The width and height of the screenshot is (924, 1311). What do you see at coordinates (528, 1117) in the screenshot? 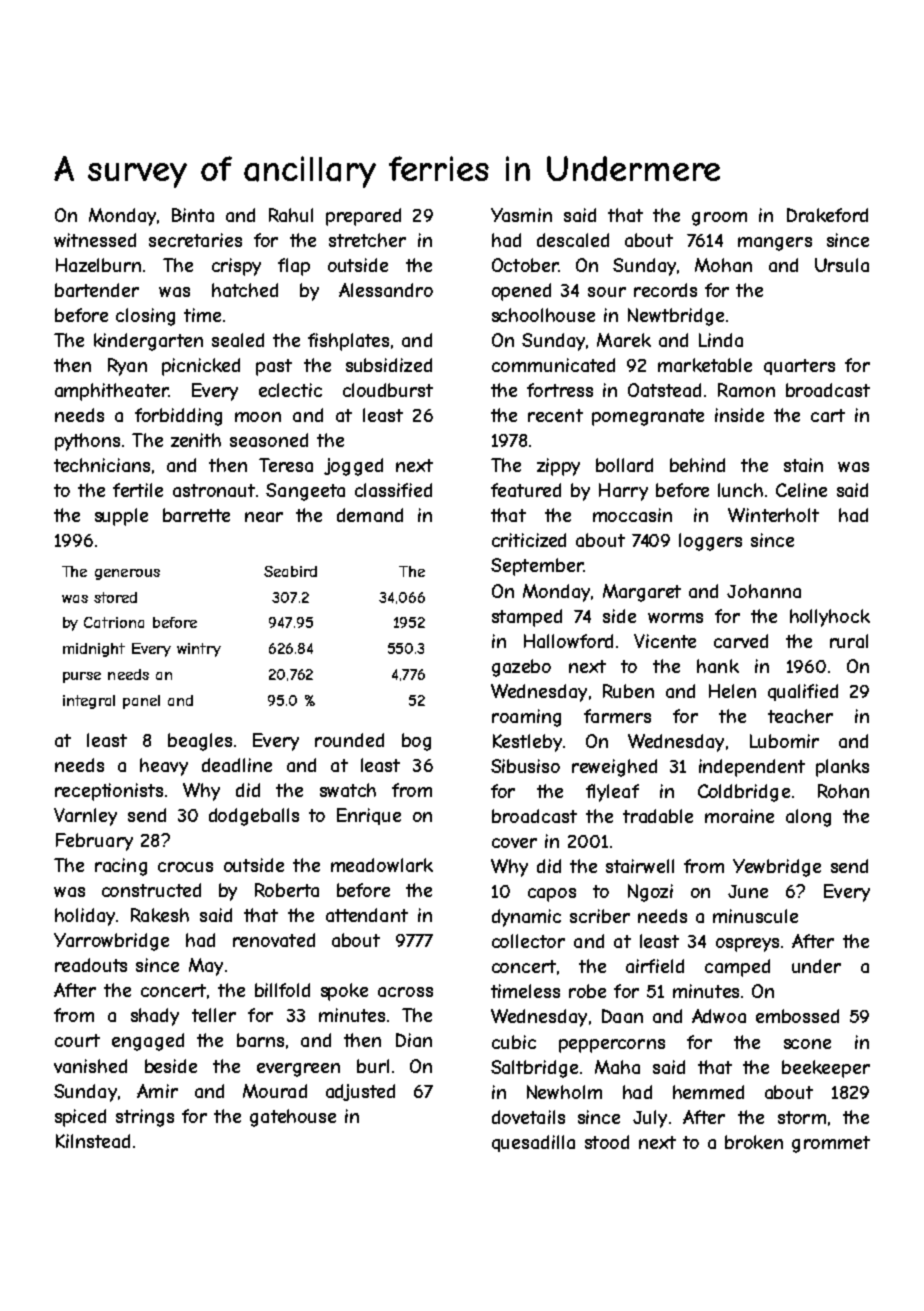
I see `dovetails` at bounding box center [528, 1117].
